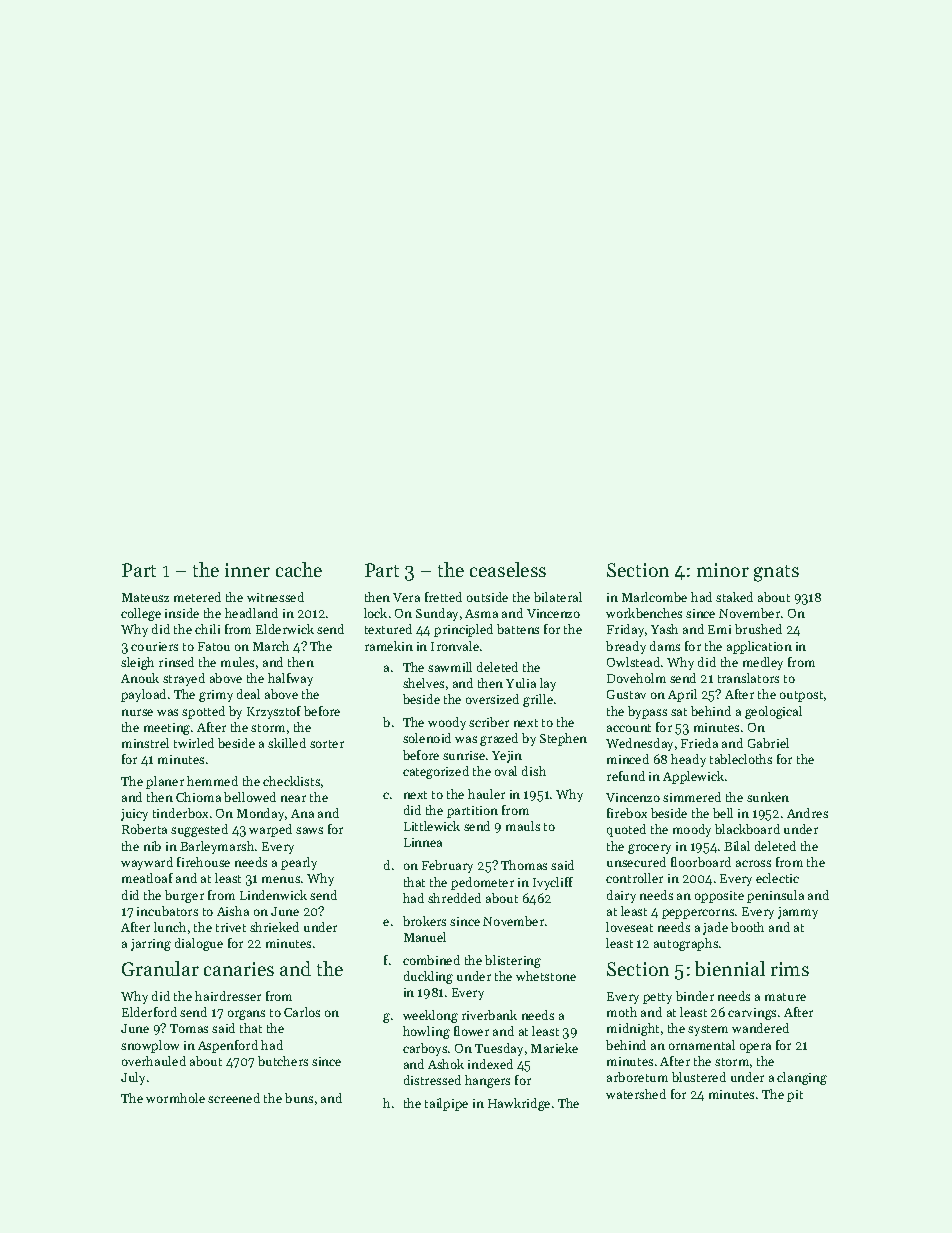  Describe the element at coordinates (299, 569) in the screenshot. I see `cache` at that location.
